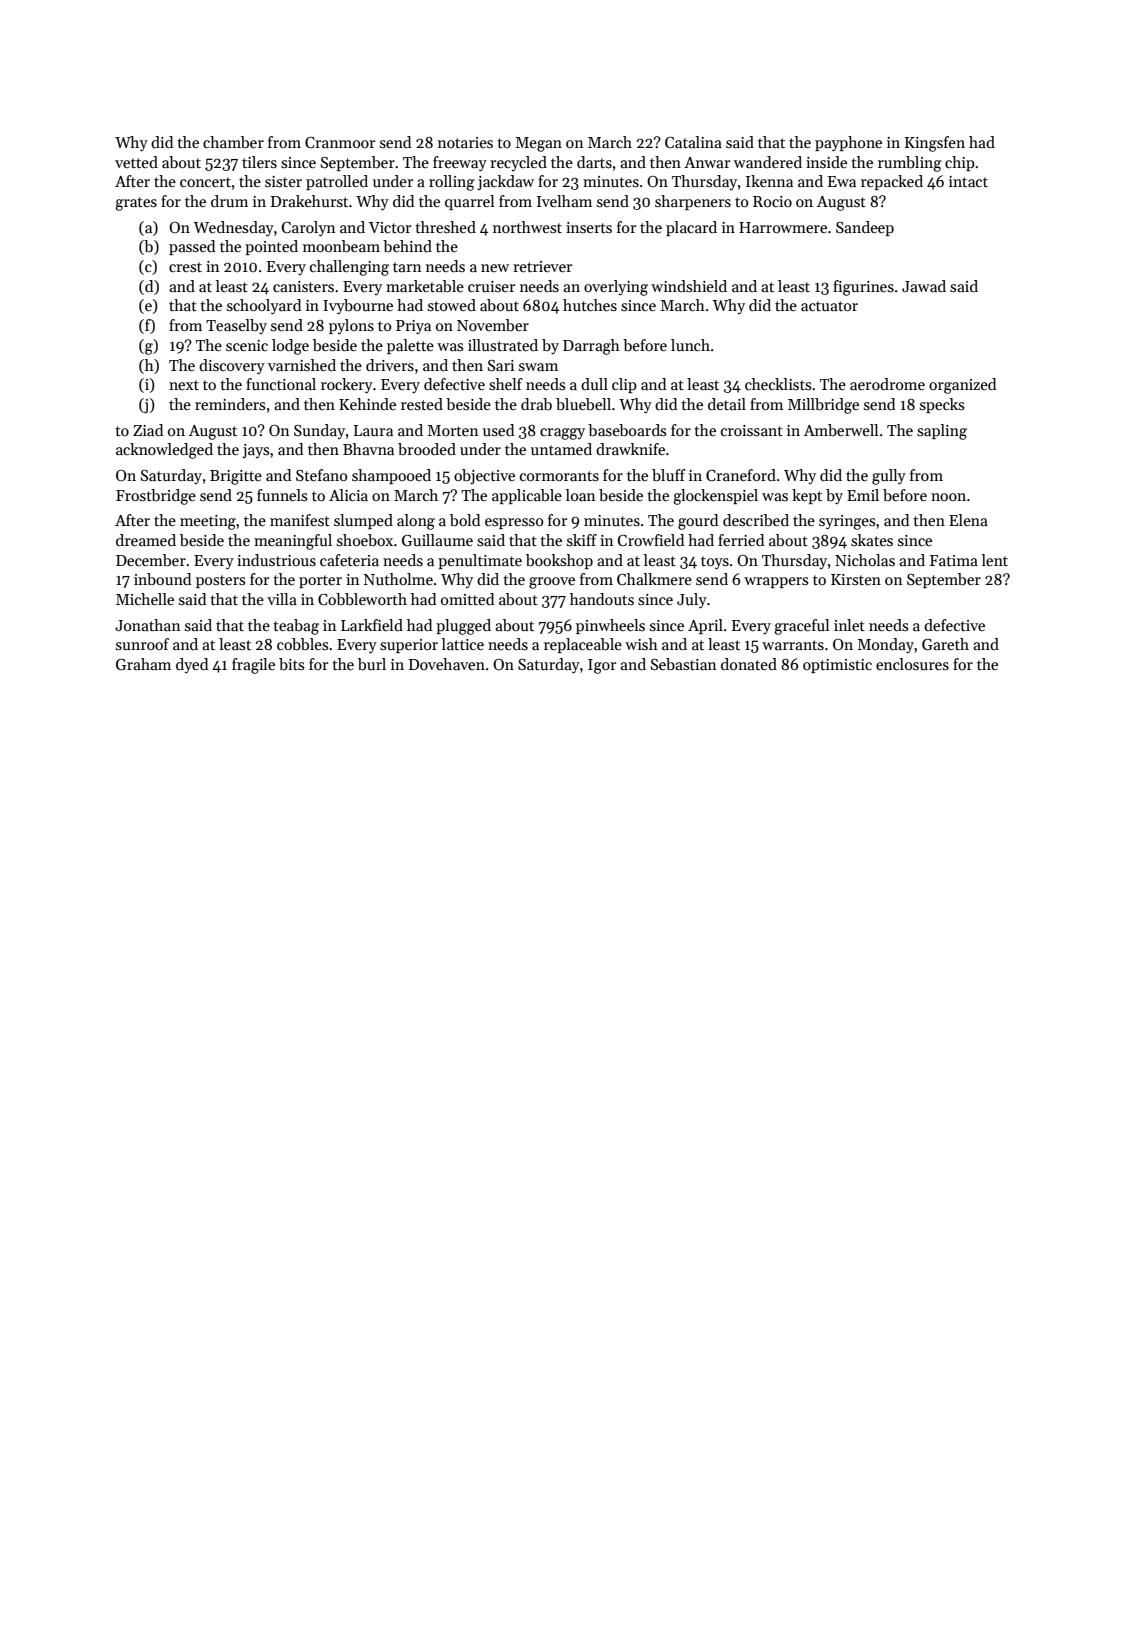  What do you see at coordinates (693, 142) in the image?
I see `Catalina` at bounding box center [693, 142].
